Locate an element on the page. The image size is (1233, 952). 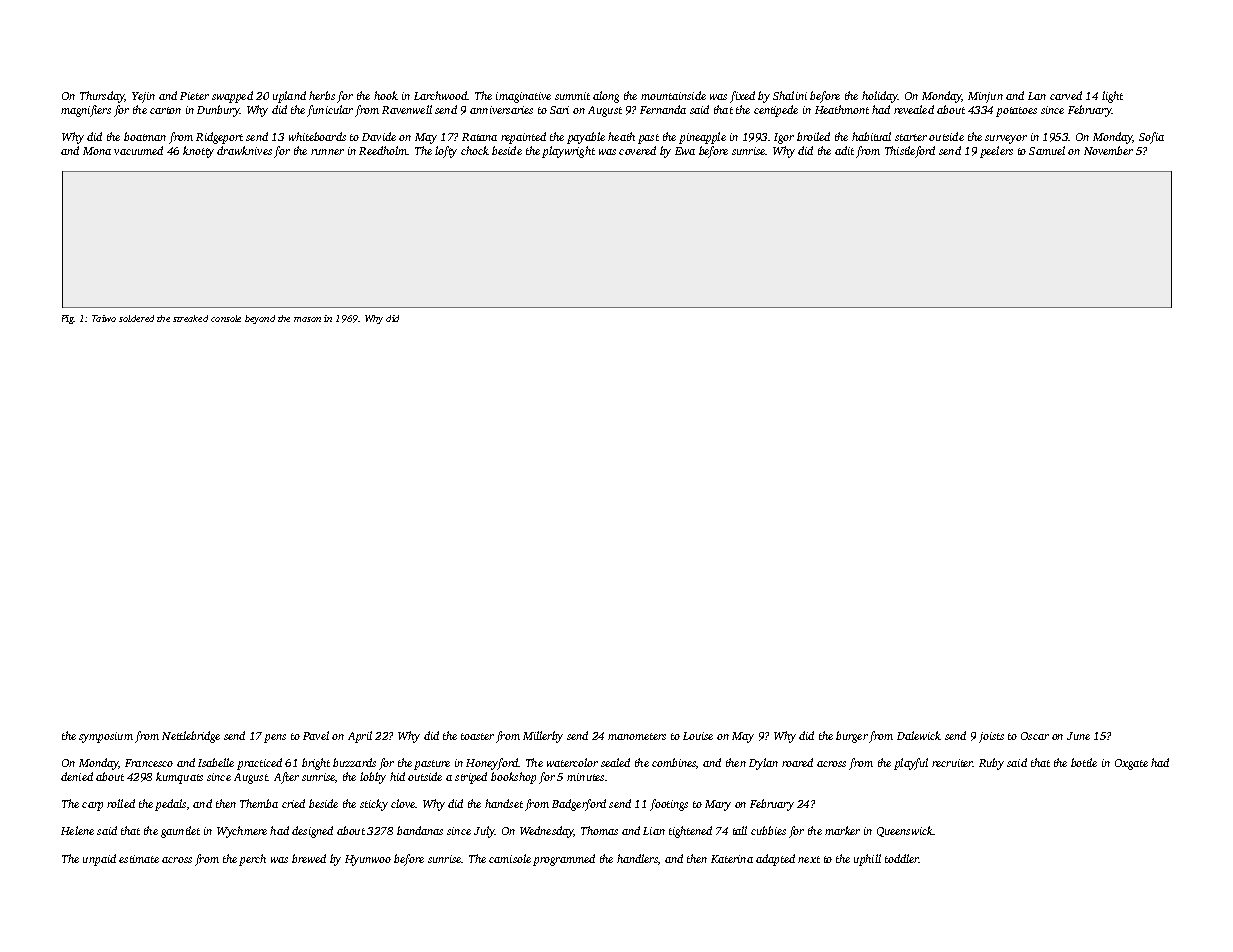
Nettlebridge is located at coordinates (191, 737).
